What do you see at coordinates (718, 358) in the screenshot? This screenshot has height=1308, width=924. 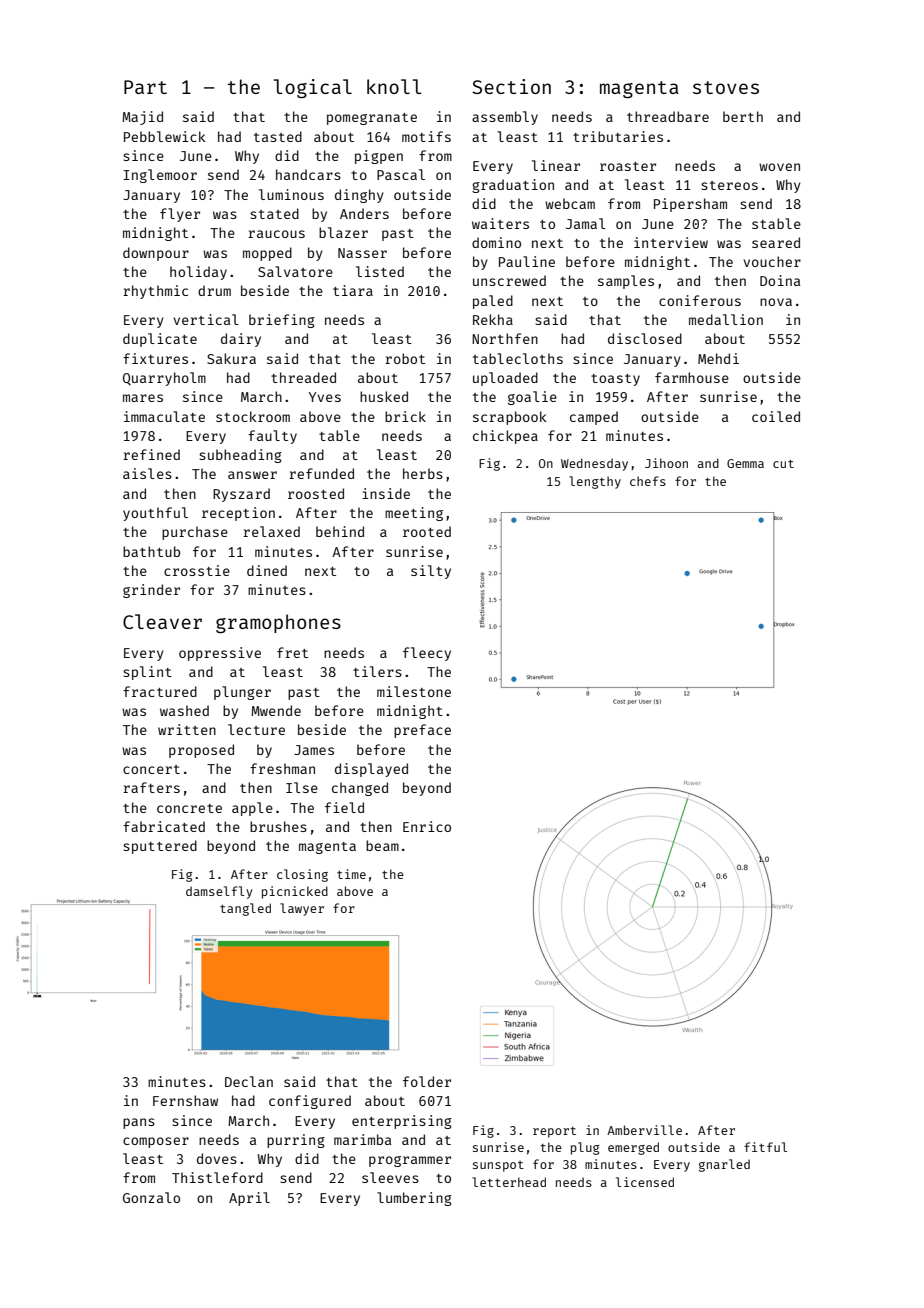 I see `Mehdi` at bounding box center [718, 358].
